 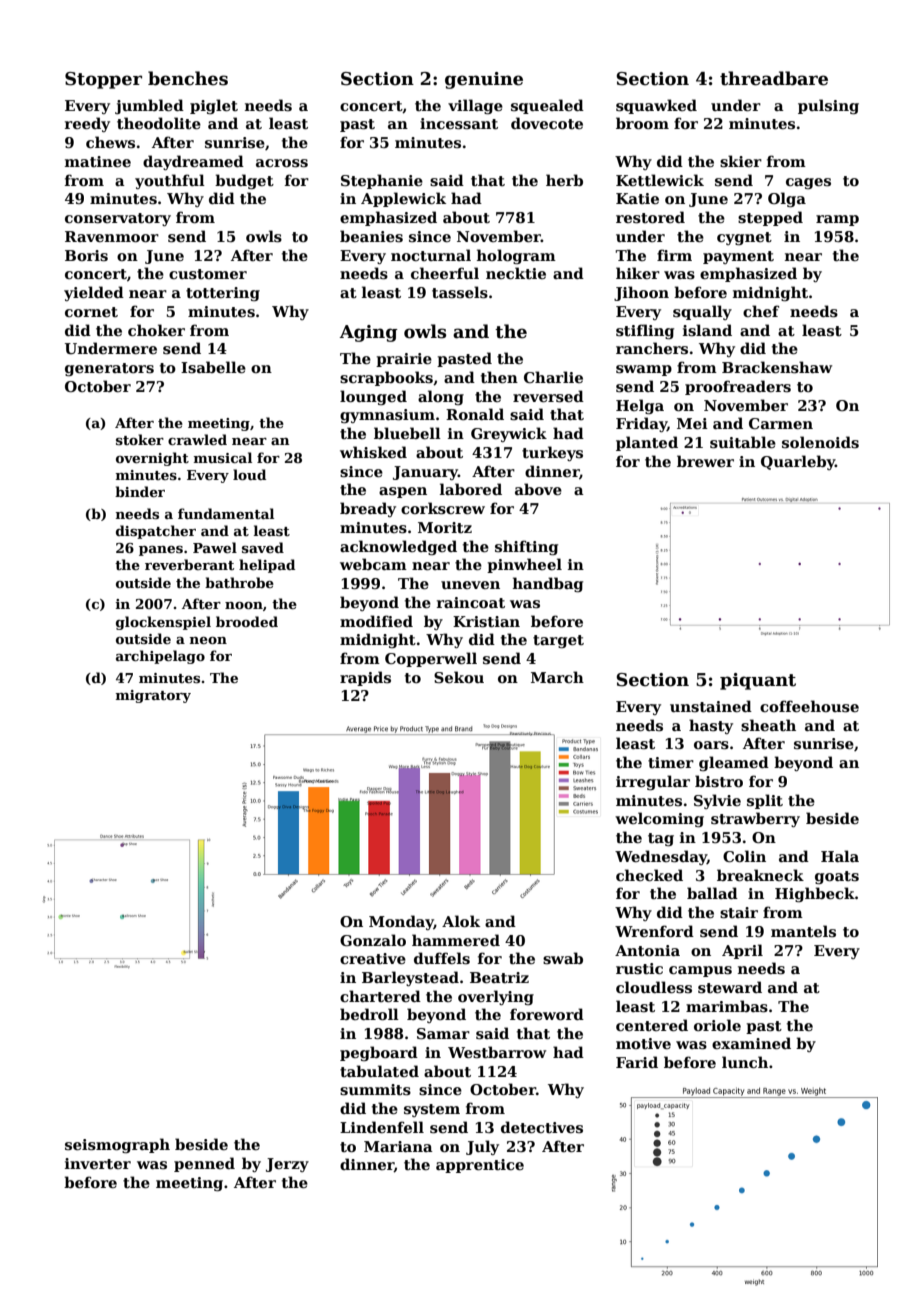 What do you see at coordinates (153, 696) in the page?
I see `migratory` at bounding box center [153, 696].
